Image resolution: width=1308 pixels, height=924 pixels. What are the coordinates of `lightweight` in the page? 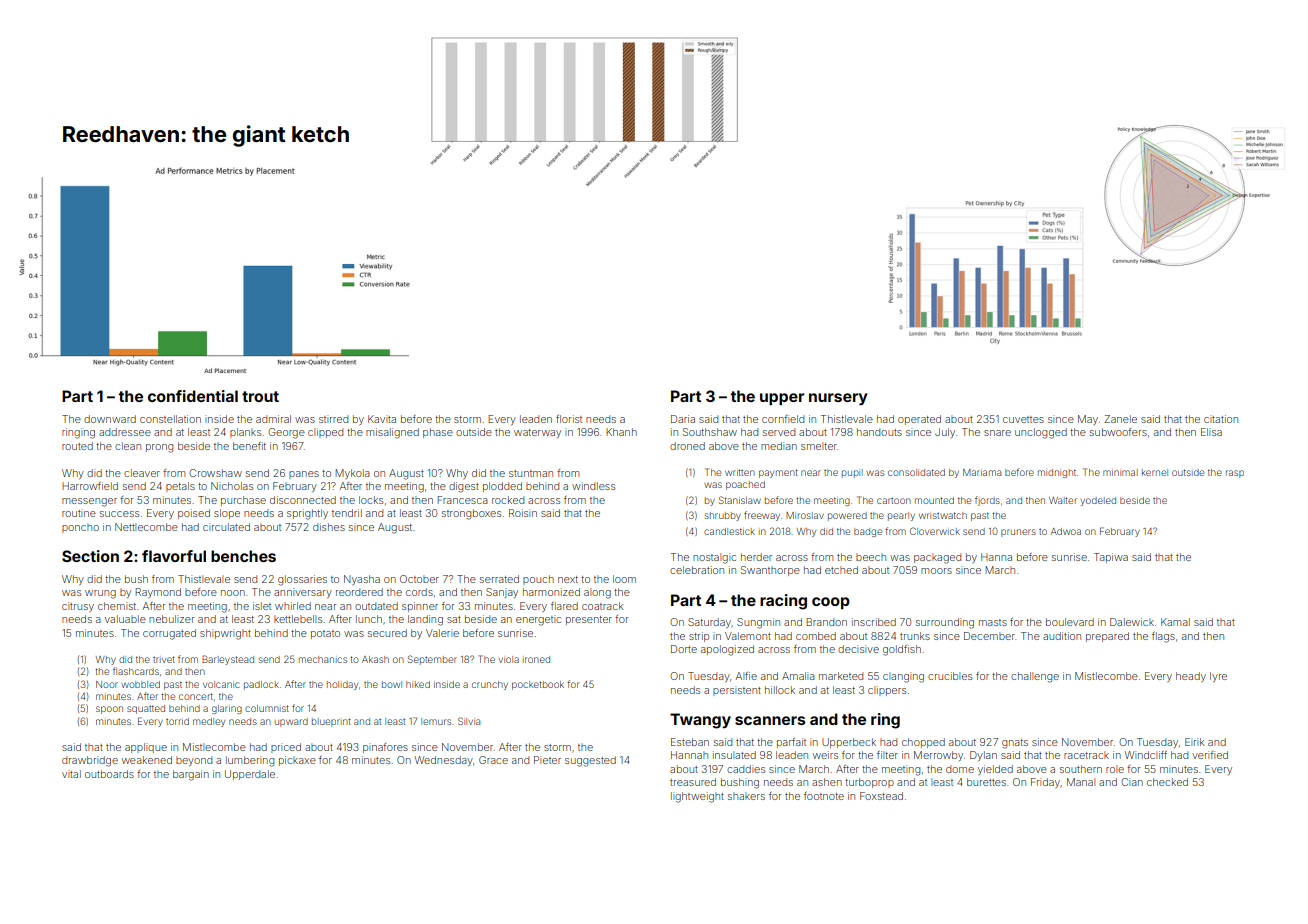 It's located at (697, 797).
